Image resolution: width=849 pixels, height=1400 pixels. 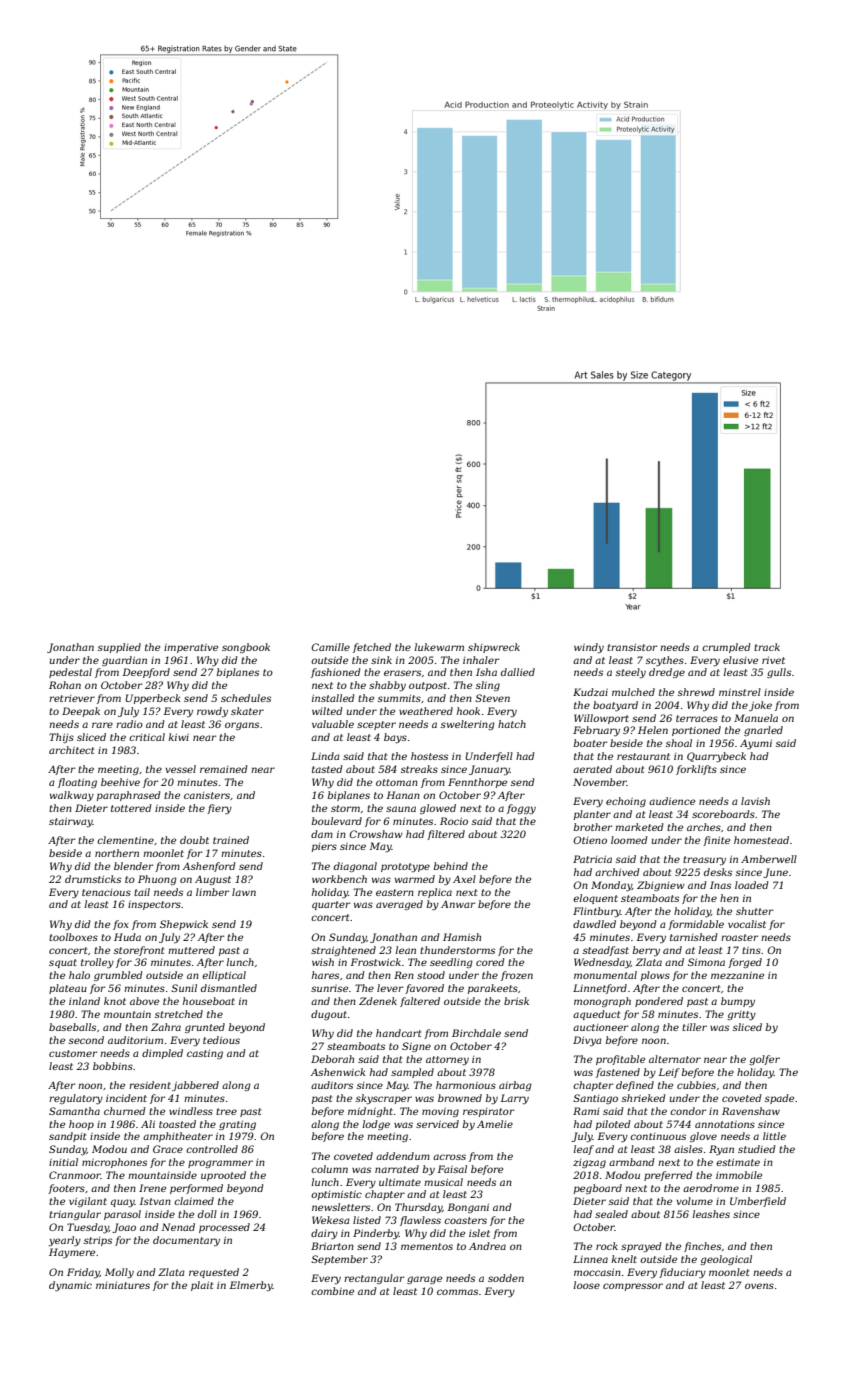 I want to click on Rohan, so click(x=65, y=685).
